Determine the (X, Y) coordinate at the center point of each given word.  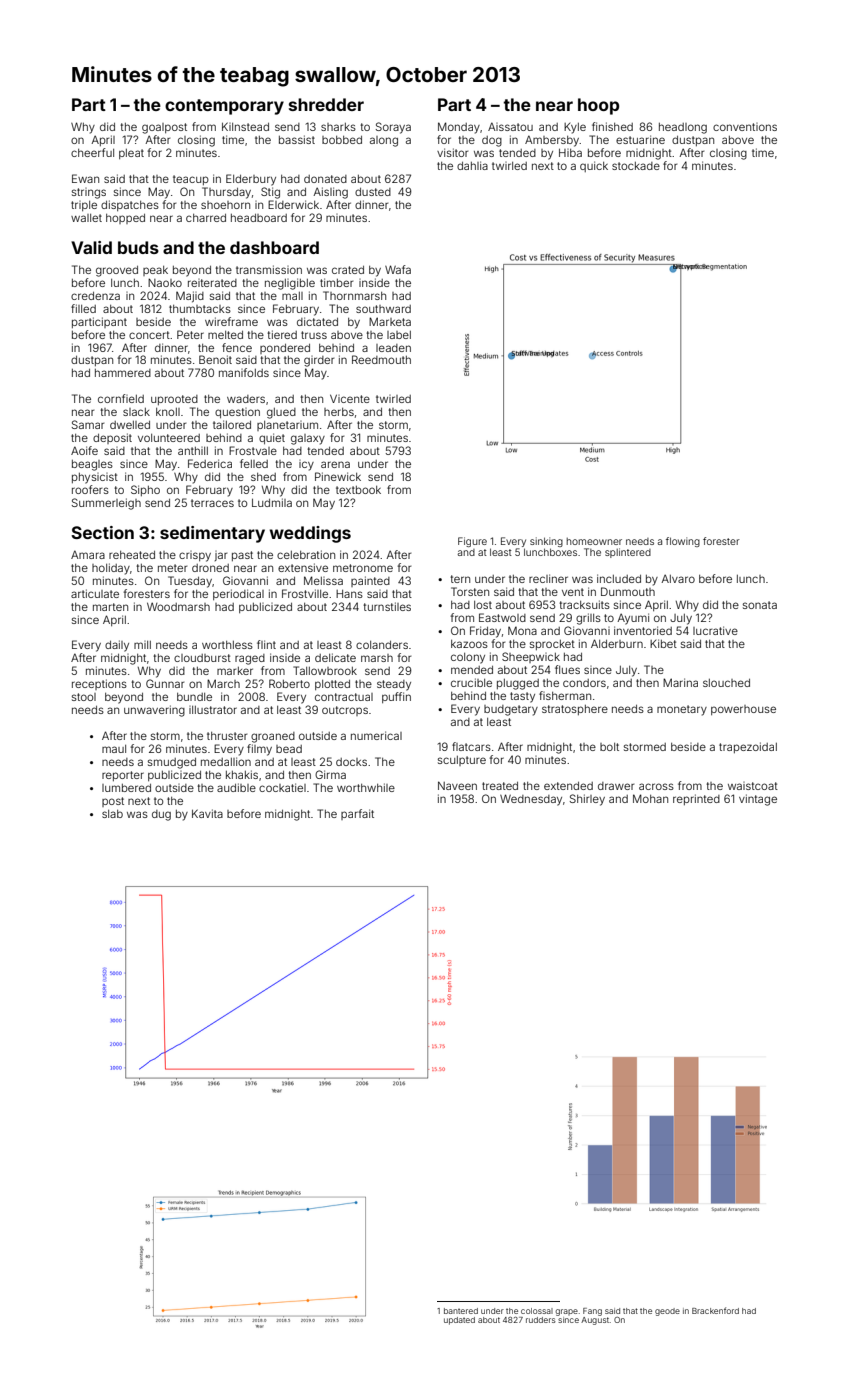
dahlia (472, 165)
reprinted (696, 799)
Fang (592, 1312)
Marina (680, 682)
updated (459, 1321)
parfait (357, 814)
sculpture (462, 761)
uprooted (174, 400)
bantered (461, 1311)
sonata (760, 605)
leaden (393, 348)
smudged (172, 763)
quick (594, 166)
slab (112, 814)
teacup (191, 180)
